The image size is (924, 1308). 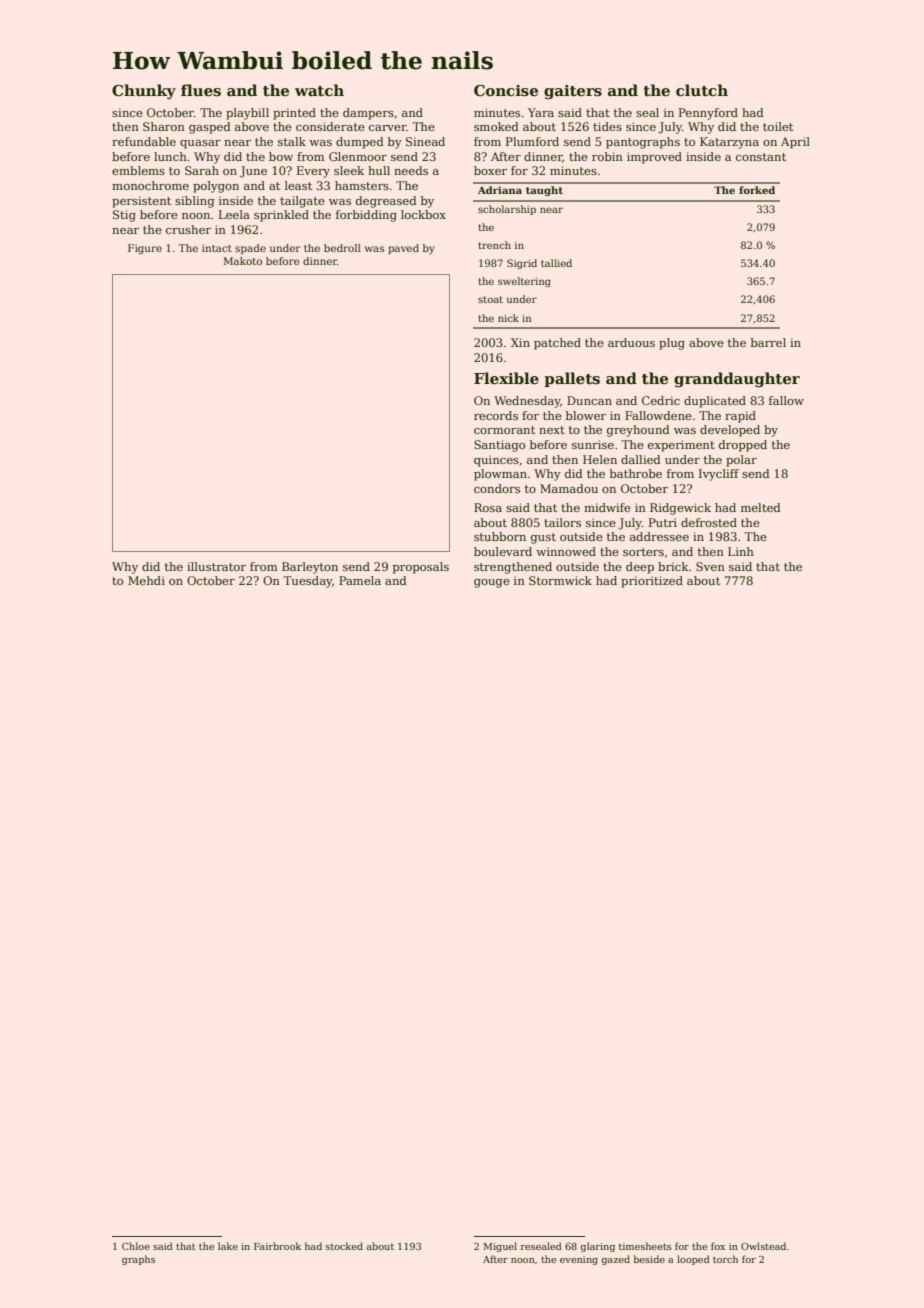 I want to click on looped, so click(x=693, y=1260).
